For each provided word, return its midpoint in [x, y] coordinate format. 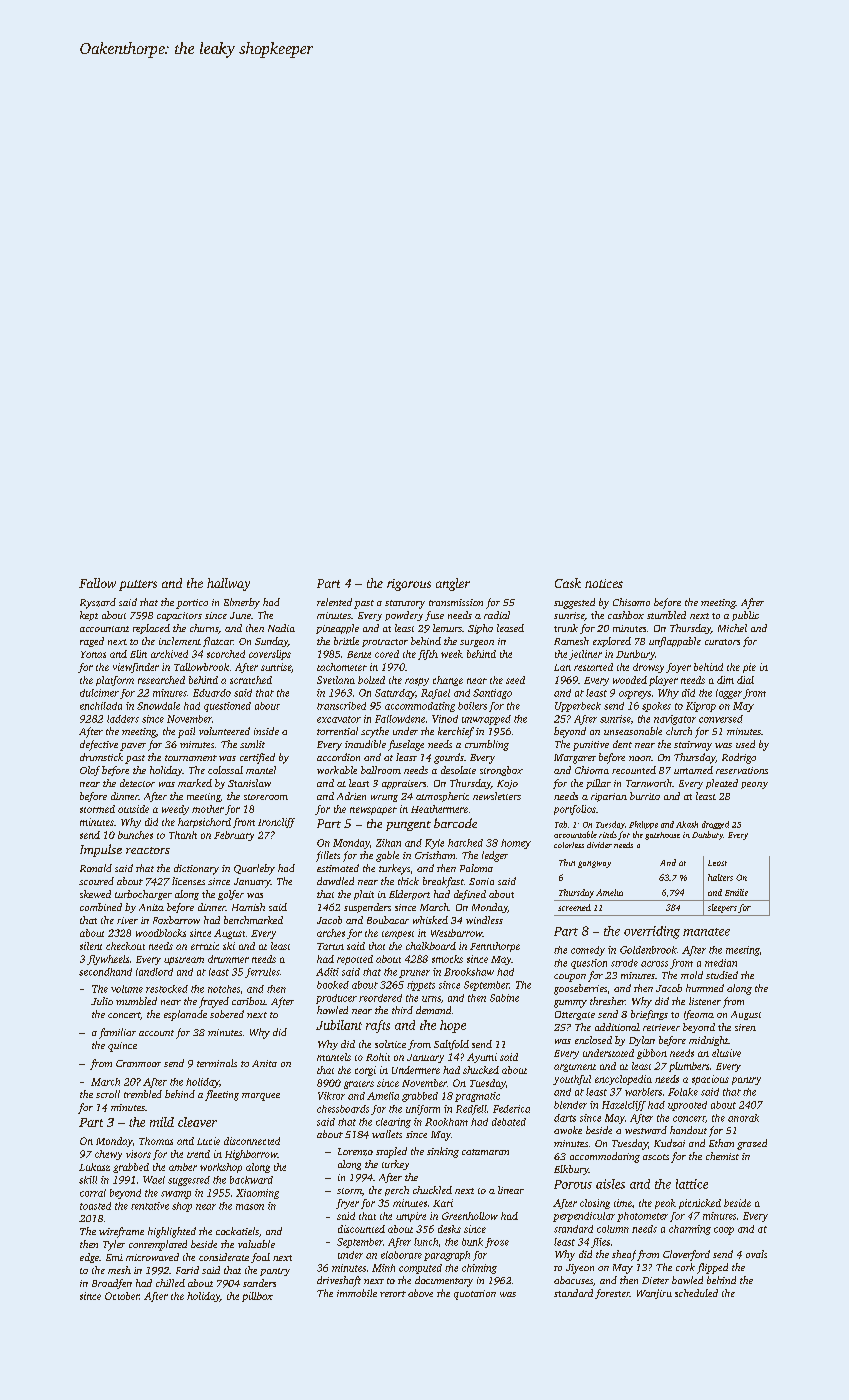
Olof [90, 771]
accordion [338, 757]
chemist [722, 1156]
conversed [721, 719]
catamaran [485, 1152]
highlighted [172, 1232]
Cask [568, 583]
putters [138, 585]
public [745, 616]
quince [122, 1047]
